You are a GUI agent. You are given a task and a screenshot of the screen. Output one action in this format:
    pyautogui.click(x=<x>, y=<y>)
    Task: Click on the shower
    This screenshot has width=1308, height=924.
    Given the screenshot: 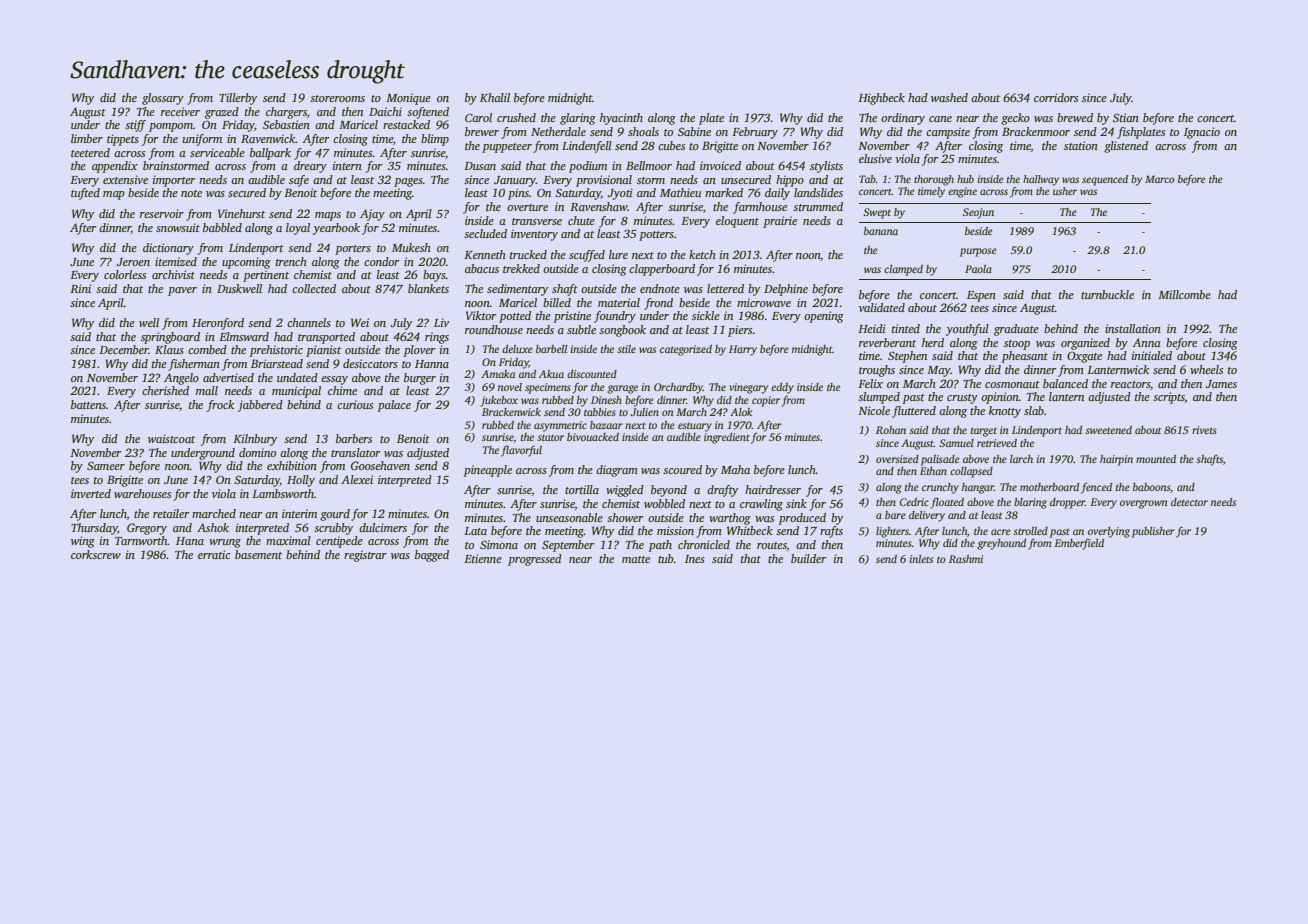 What is the action you would take?
    pyautogui.click(x=625, y=517)
